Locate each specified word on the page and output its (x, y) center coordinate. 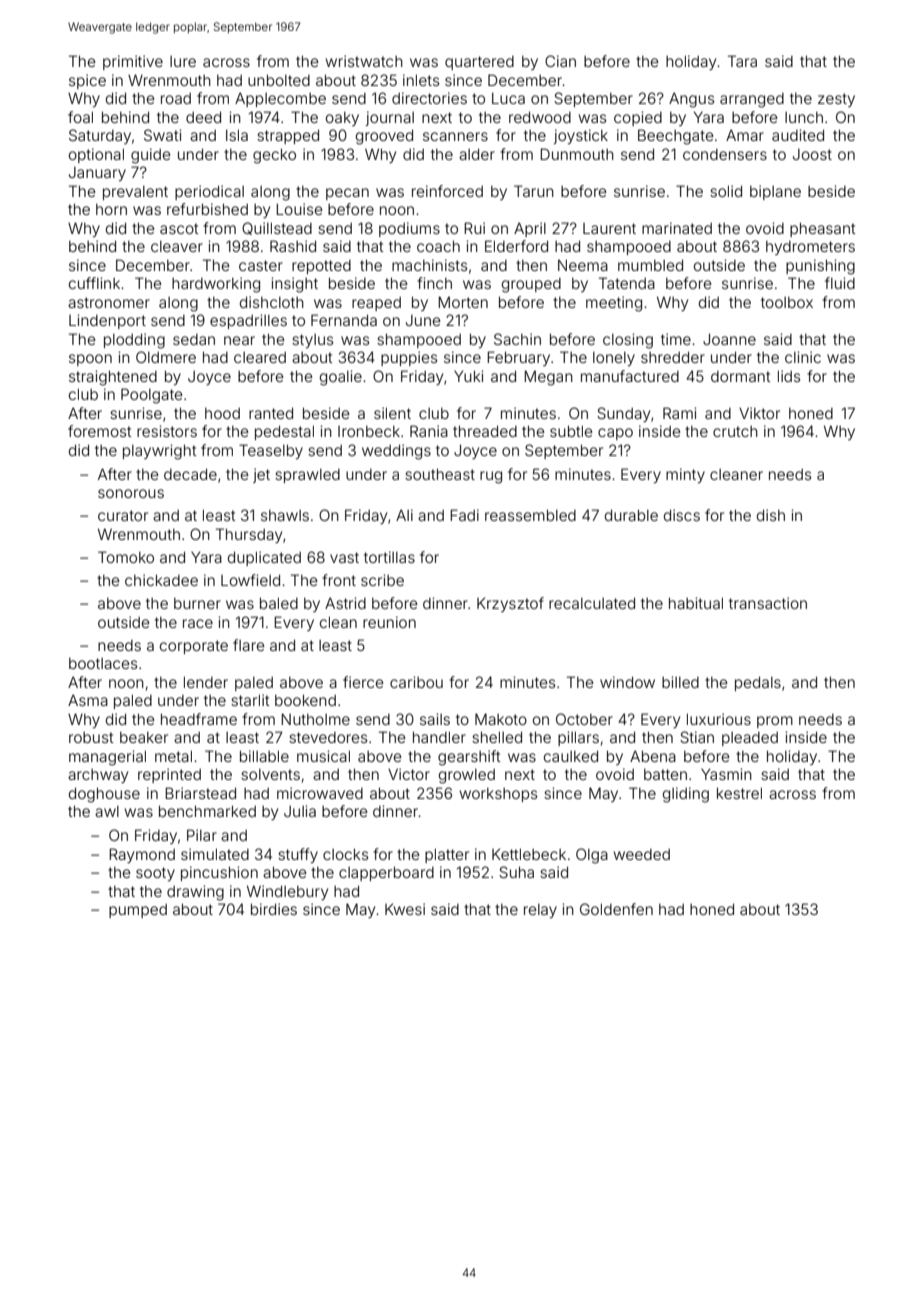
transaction (768, 603)
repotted (321, 267)
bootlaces (103, 663)
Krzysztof (510, 604)
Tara (742, 61)
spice (87, 81)
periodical (209, 192)
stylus (312, 341)
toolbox (787, 302)
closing (628, 341)
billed (680, 682)
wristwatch (364, 61)
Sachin (517, 339)
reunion (389, 622)
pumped (138, 911)
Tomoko (126, 557)
